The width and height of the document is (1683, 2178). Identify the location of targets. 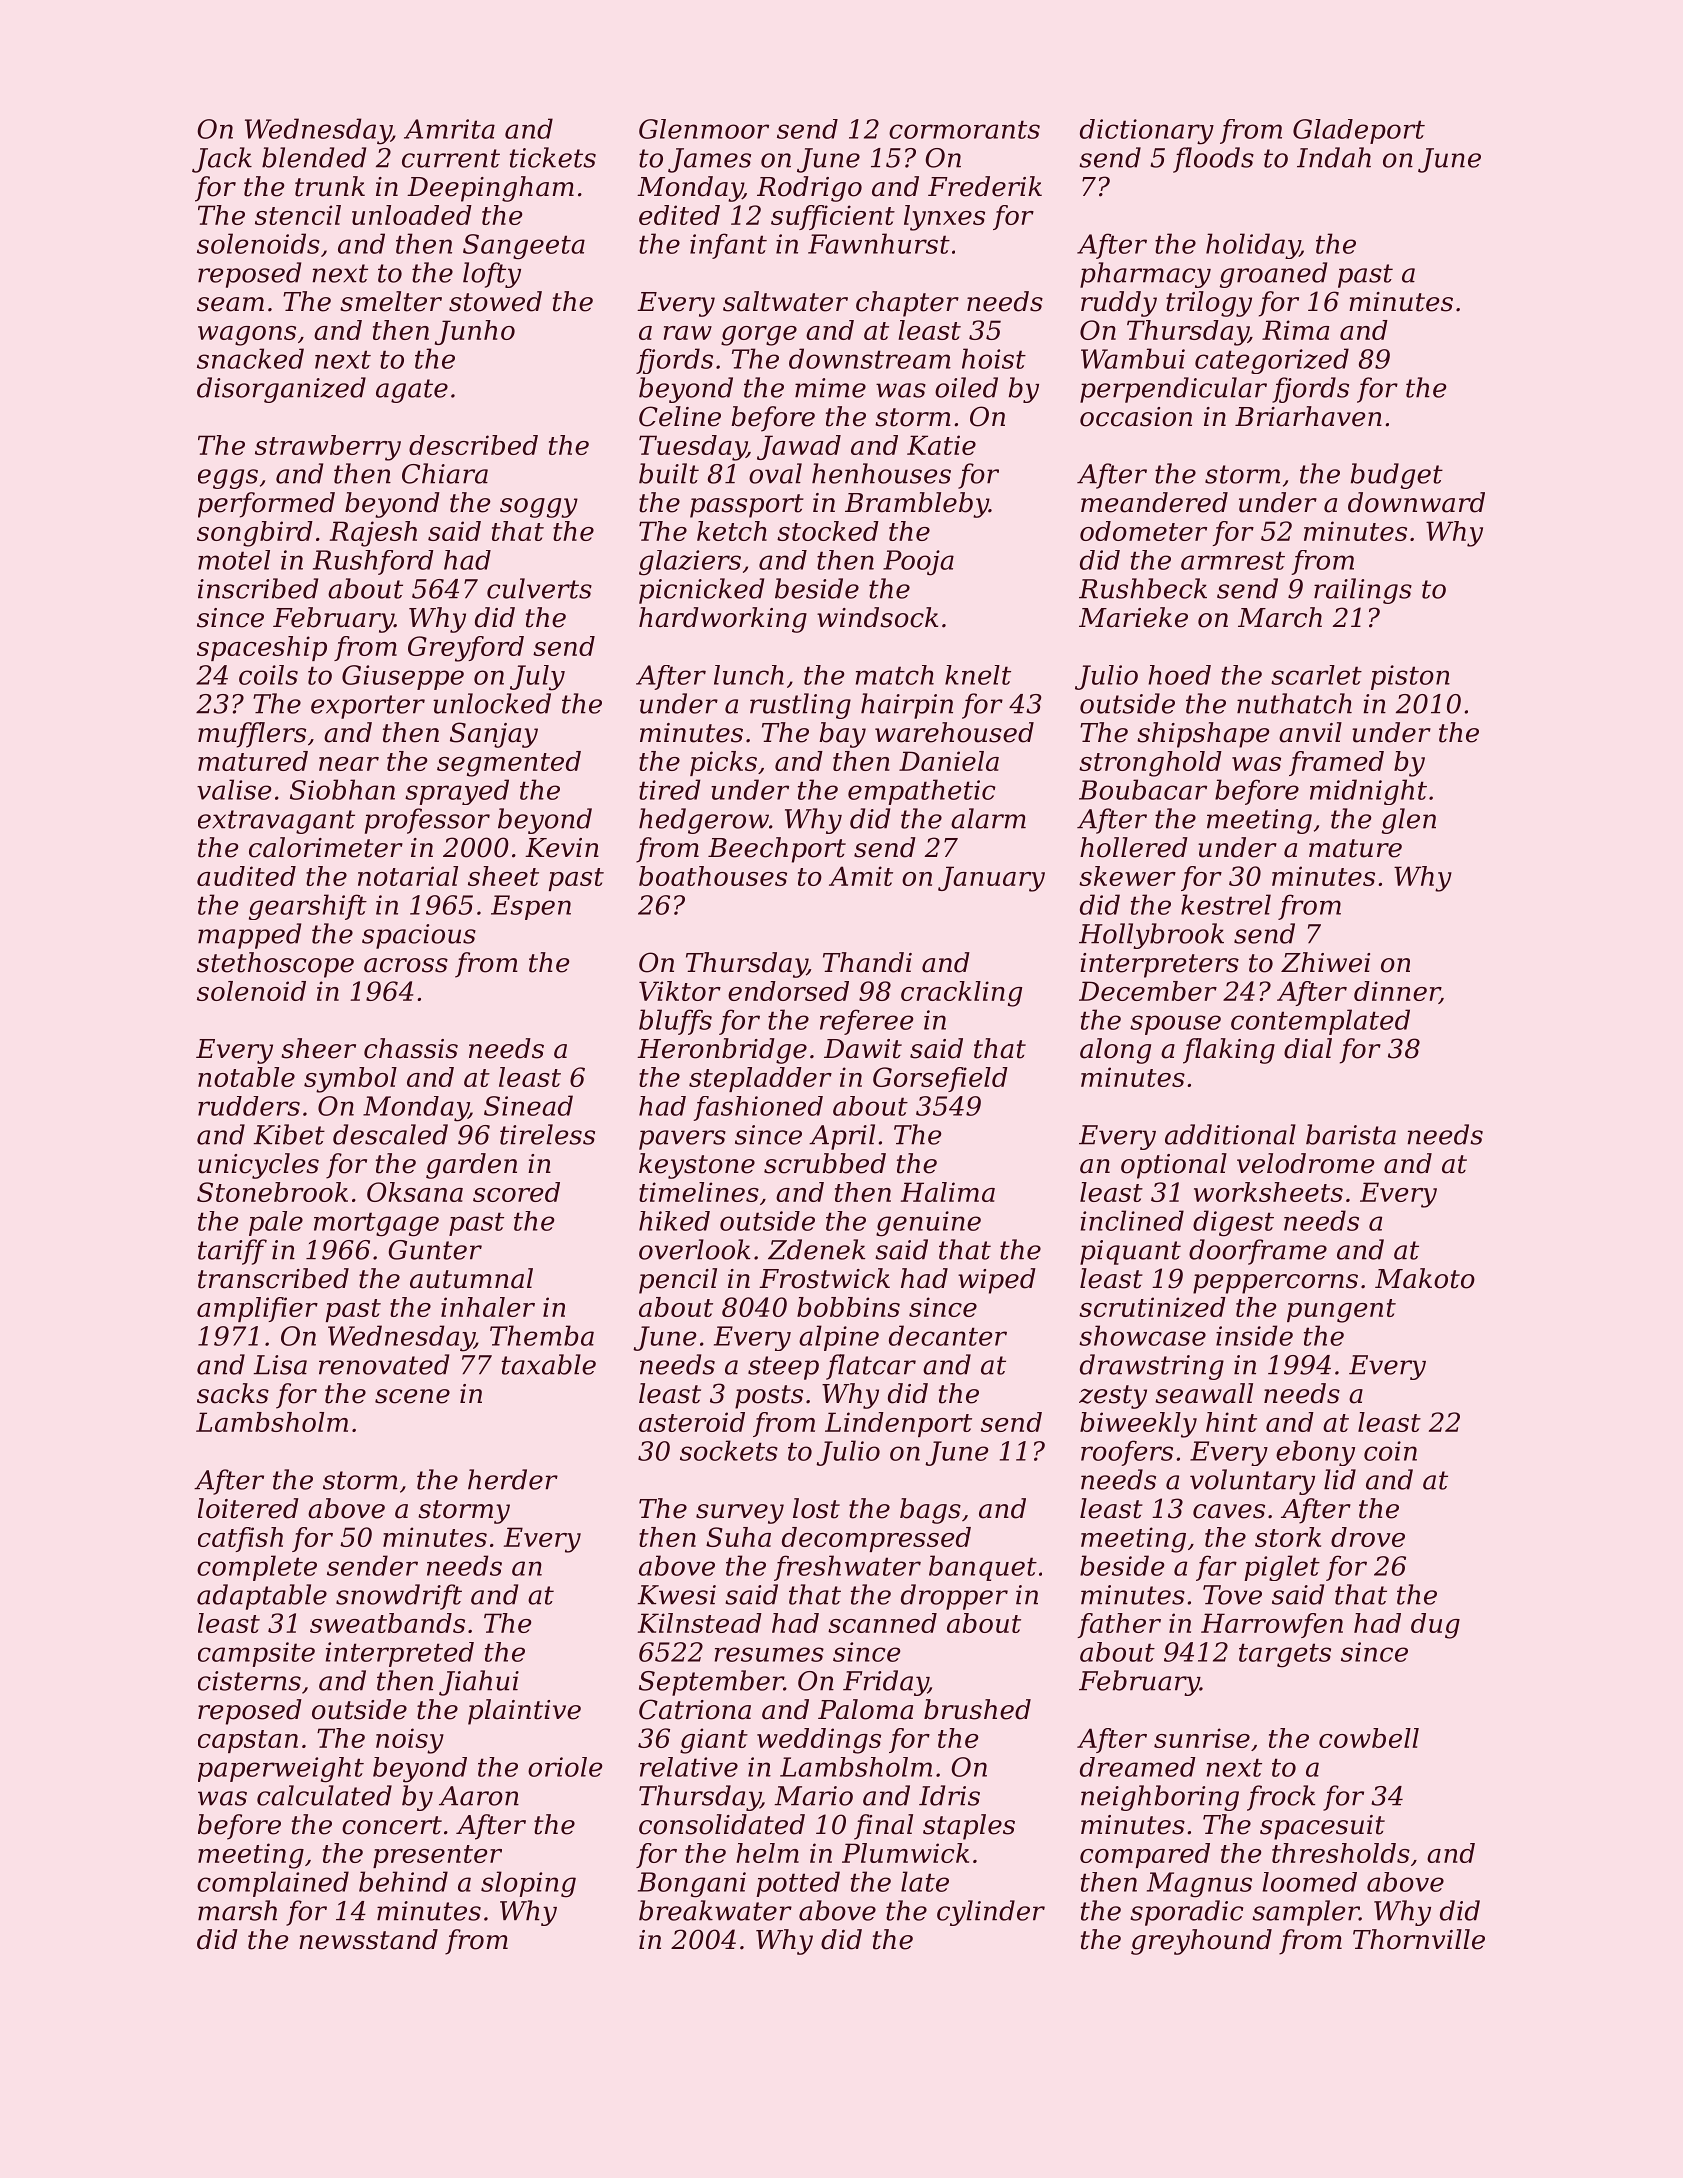
(1285, 1655).
